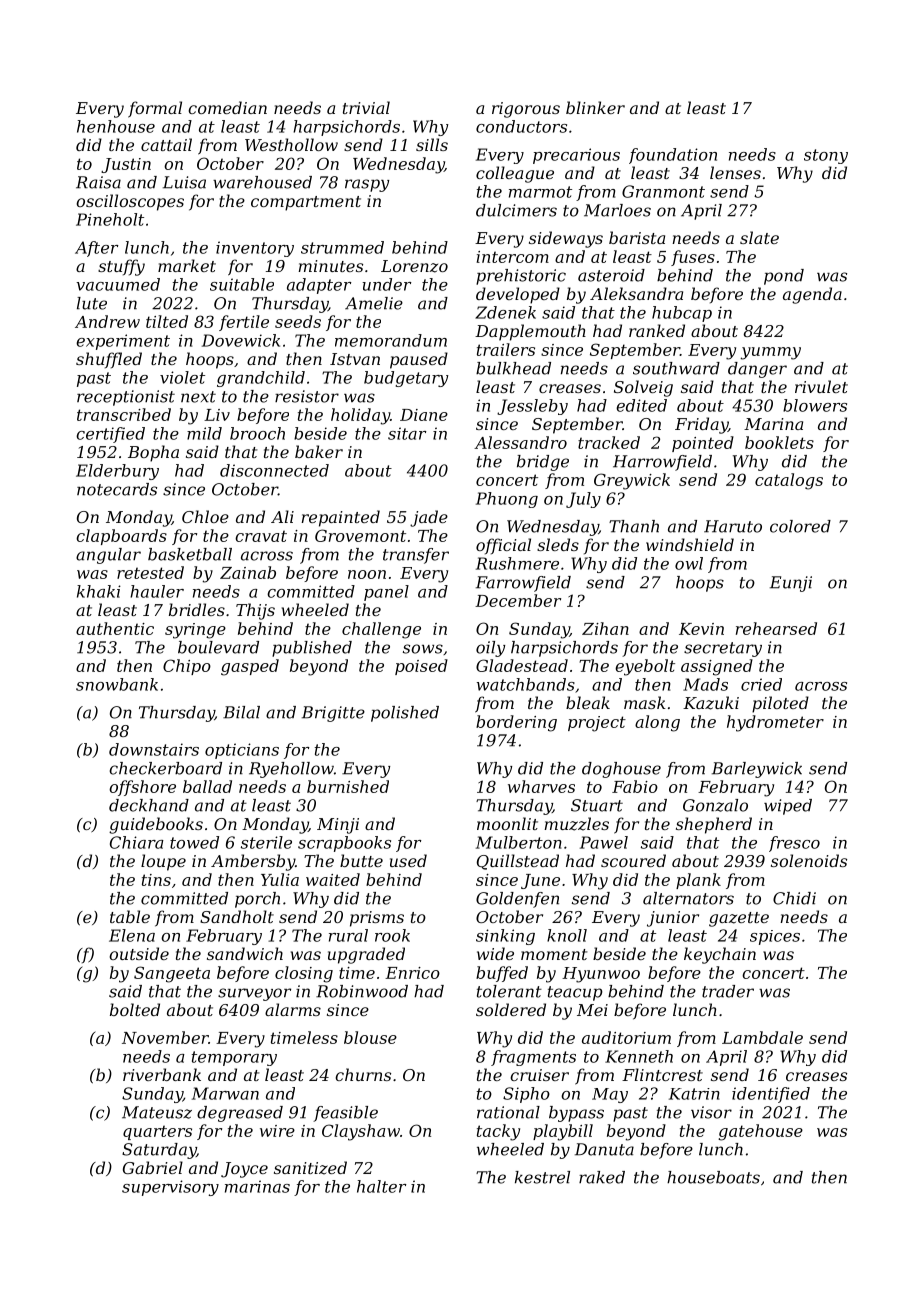  I want to click on compartment, so click(306, 203).
